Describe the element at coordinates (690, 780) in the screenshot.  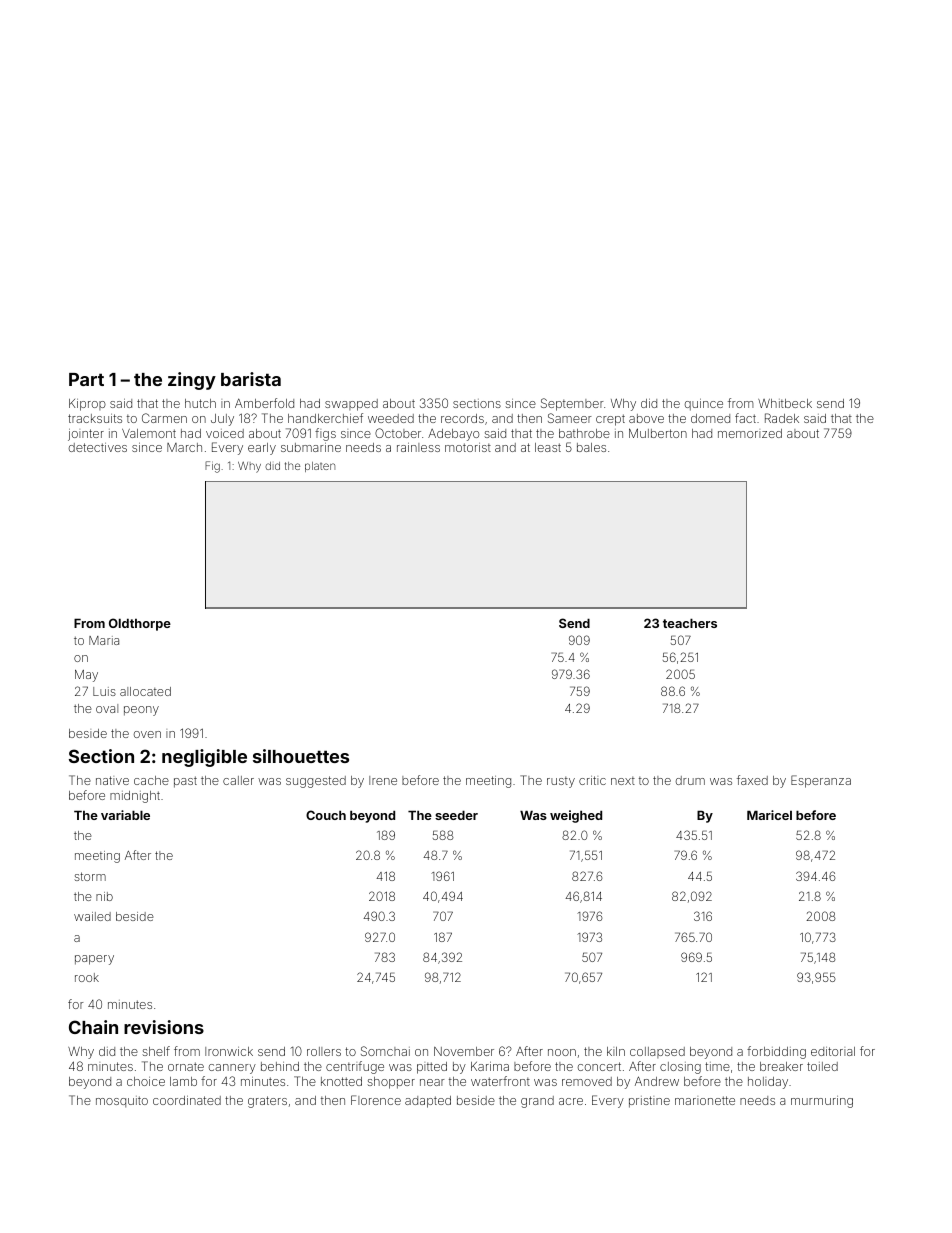
I see `drum` at that location.
